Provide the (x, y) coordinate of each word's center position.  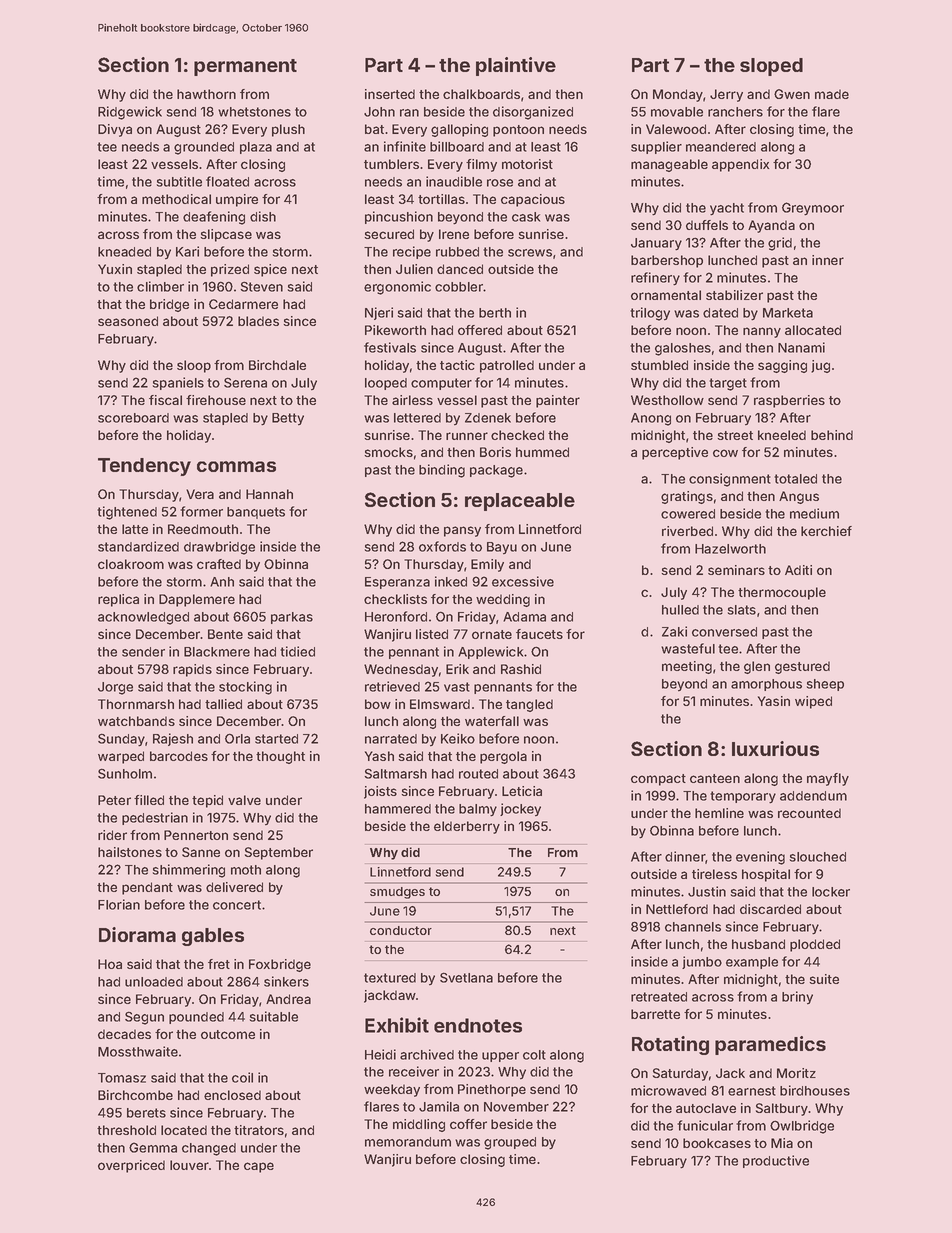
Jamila (439, 1106)
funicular (705, 1125)
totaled (795, 479)
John (379, 112)
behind (832, 435)
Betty (288, 419)
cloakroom (131, 564)
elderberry (467, 827)
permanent (245, 67)
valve (244, 800)
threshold (126, 1130)
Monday (678, 95)
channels (693, 927)
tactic (457, 365)
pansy (462, 531)
